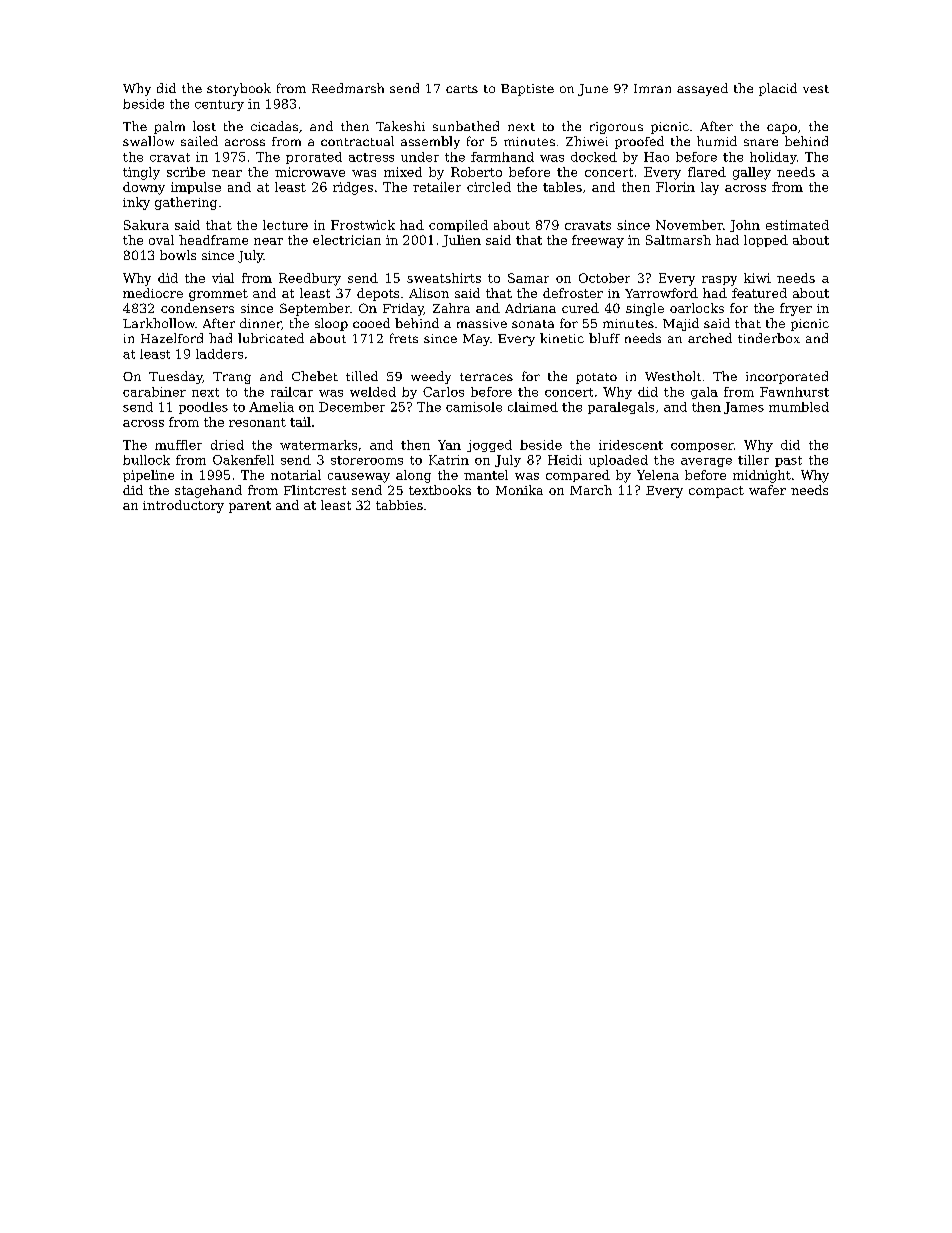  Describe the element at coordinates (596, 378) in the page. I see `potato` at that location.
